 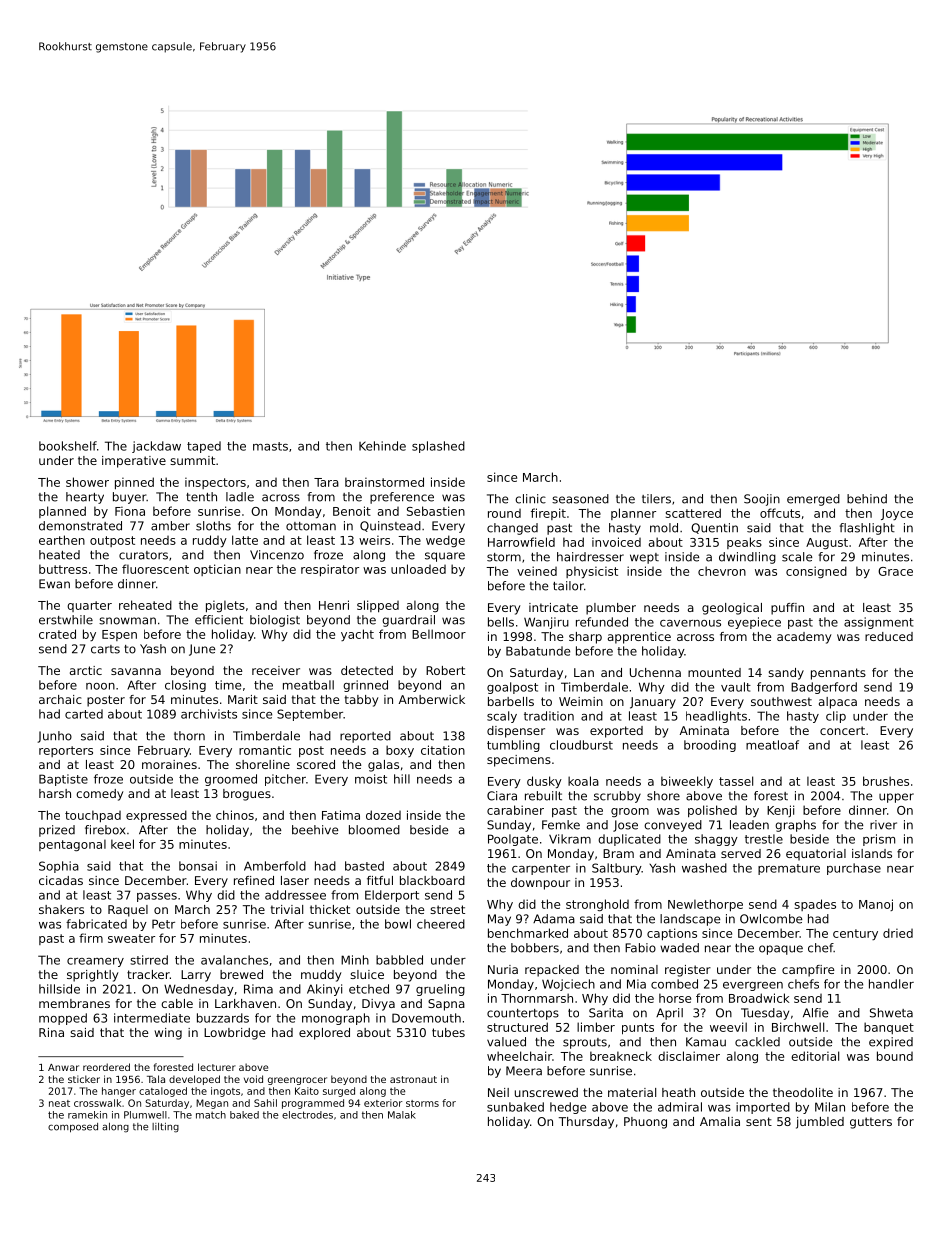 I want to click on inspectors, so click(x=215, y=483).
